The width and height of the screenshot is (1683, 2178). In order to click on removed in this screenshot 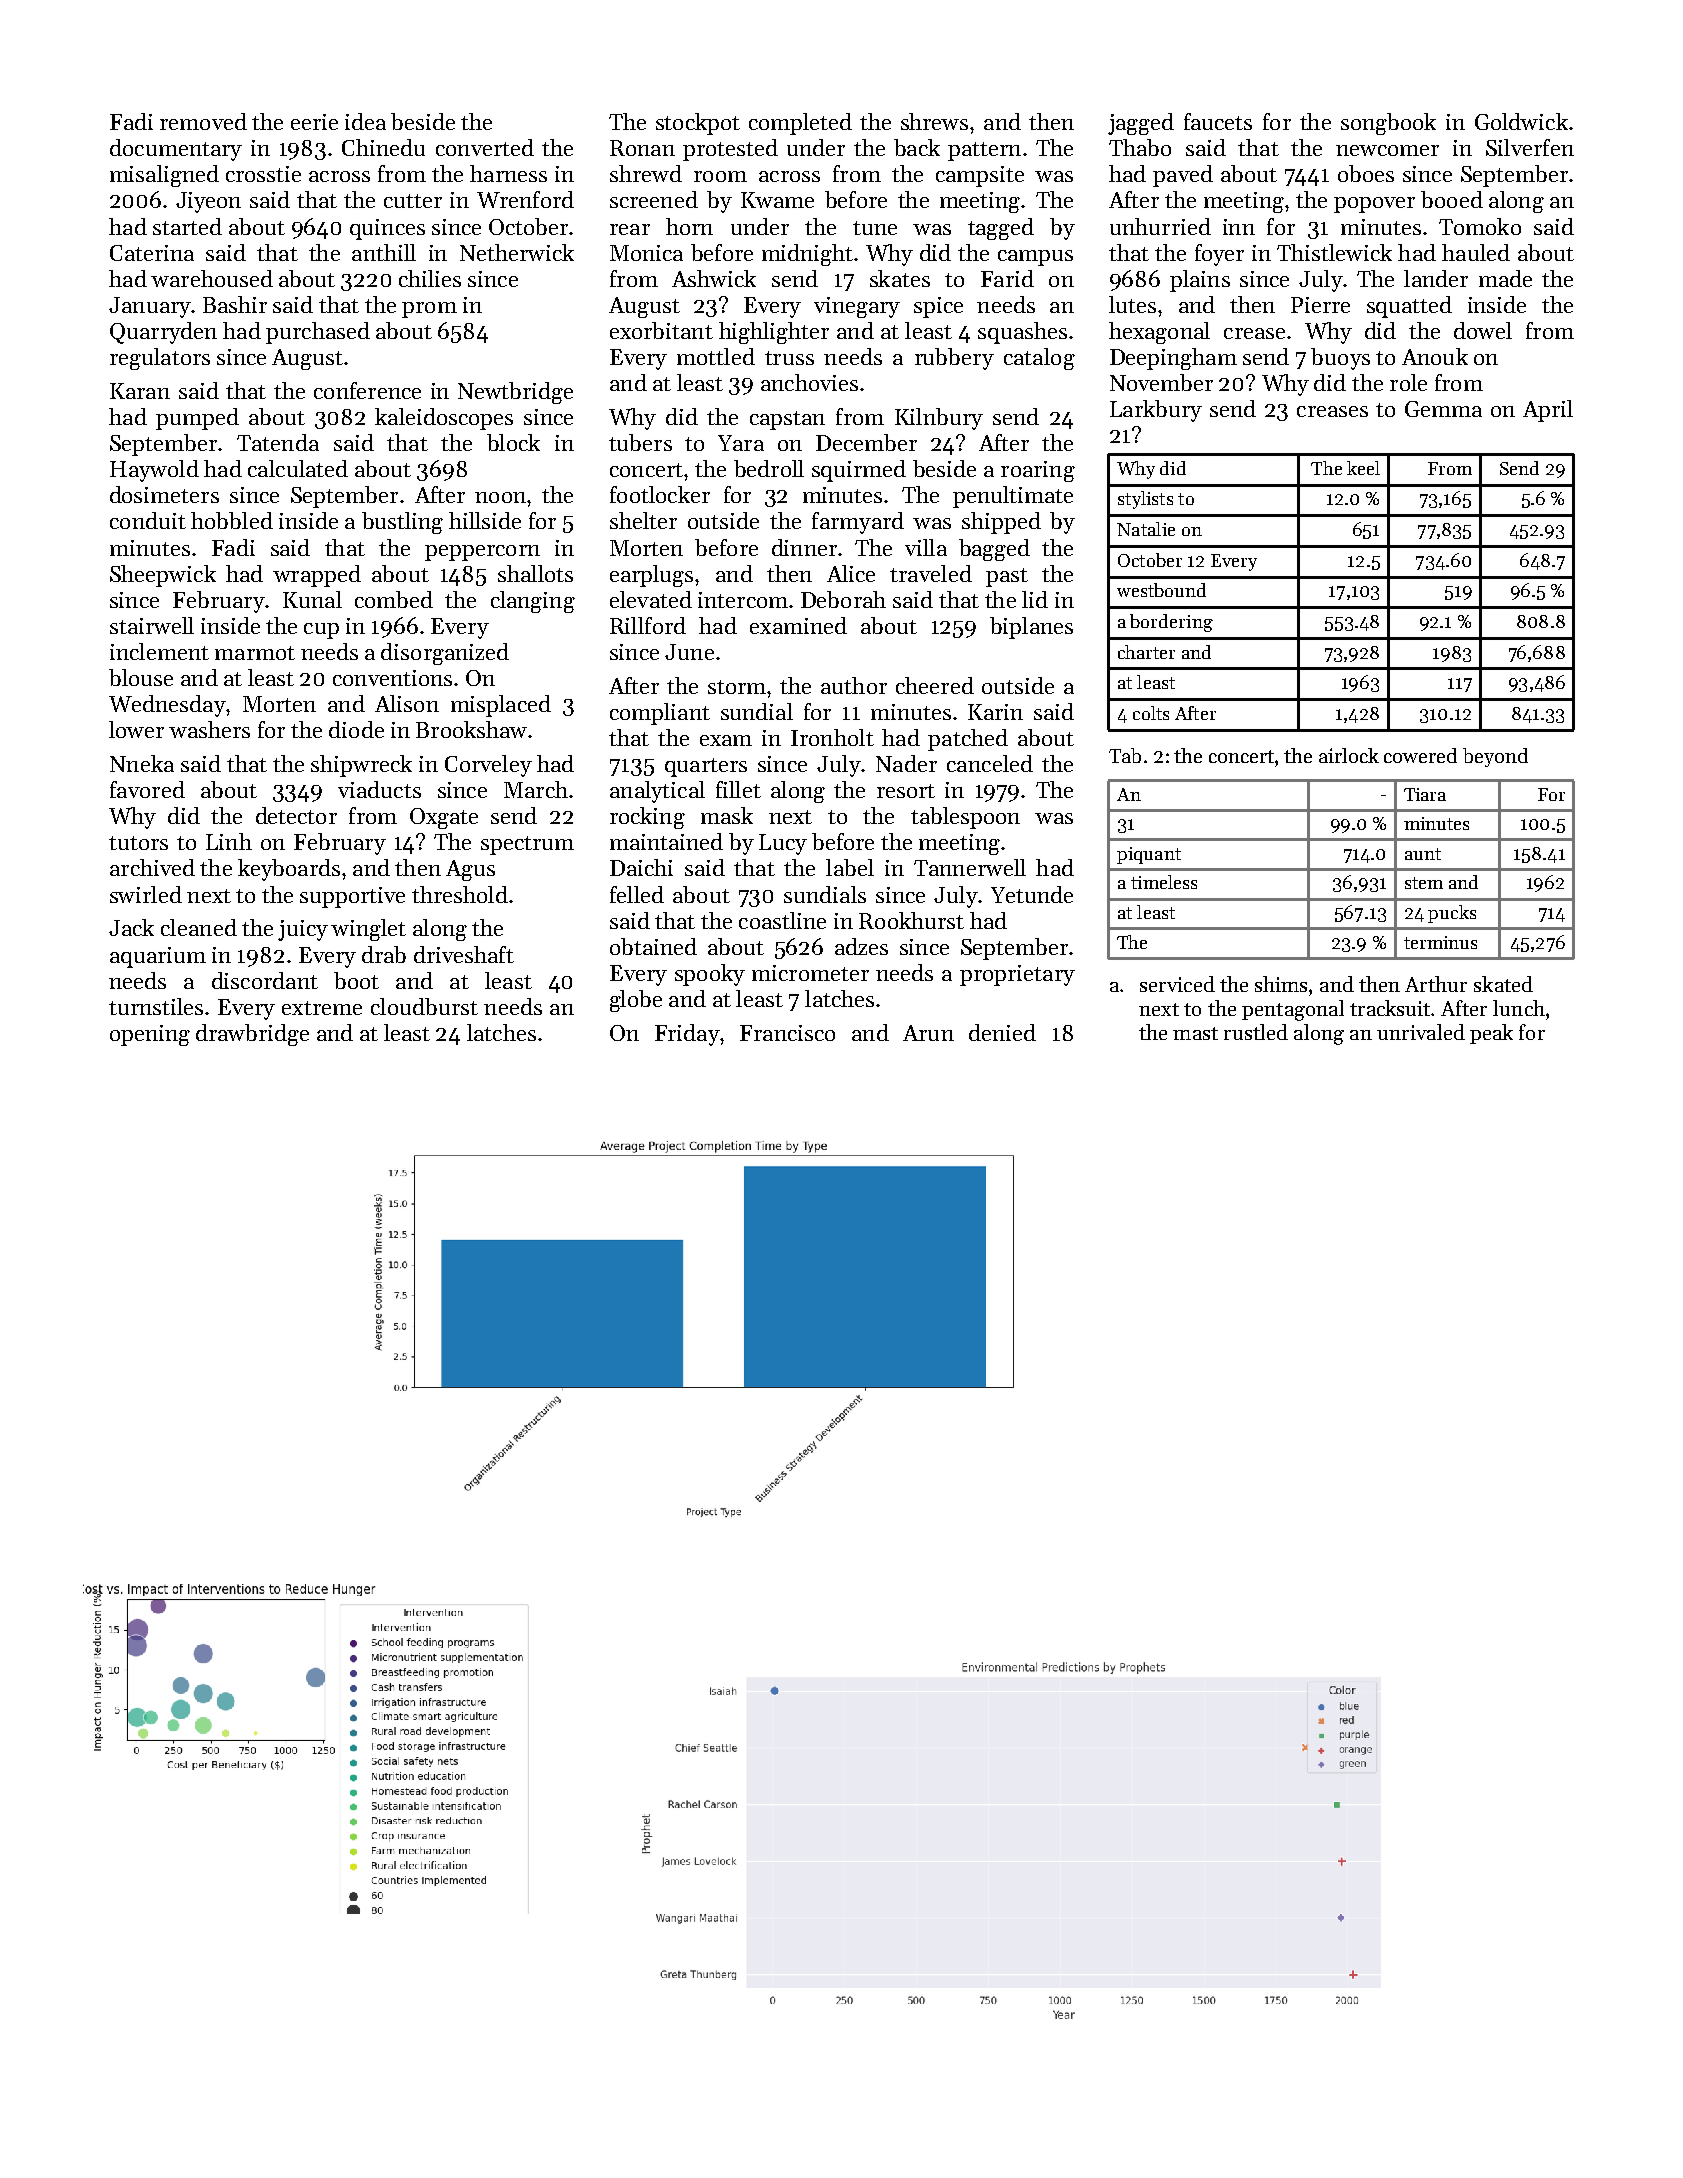, I will do `click(203, 121)`.
